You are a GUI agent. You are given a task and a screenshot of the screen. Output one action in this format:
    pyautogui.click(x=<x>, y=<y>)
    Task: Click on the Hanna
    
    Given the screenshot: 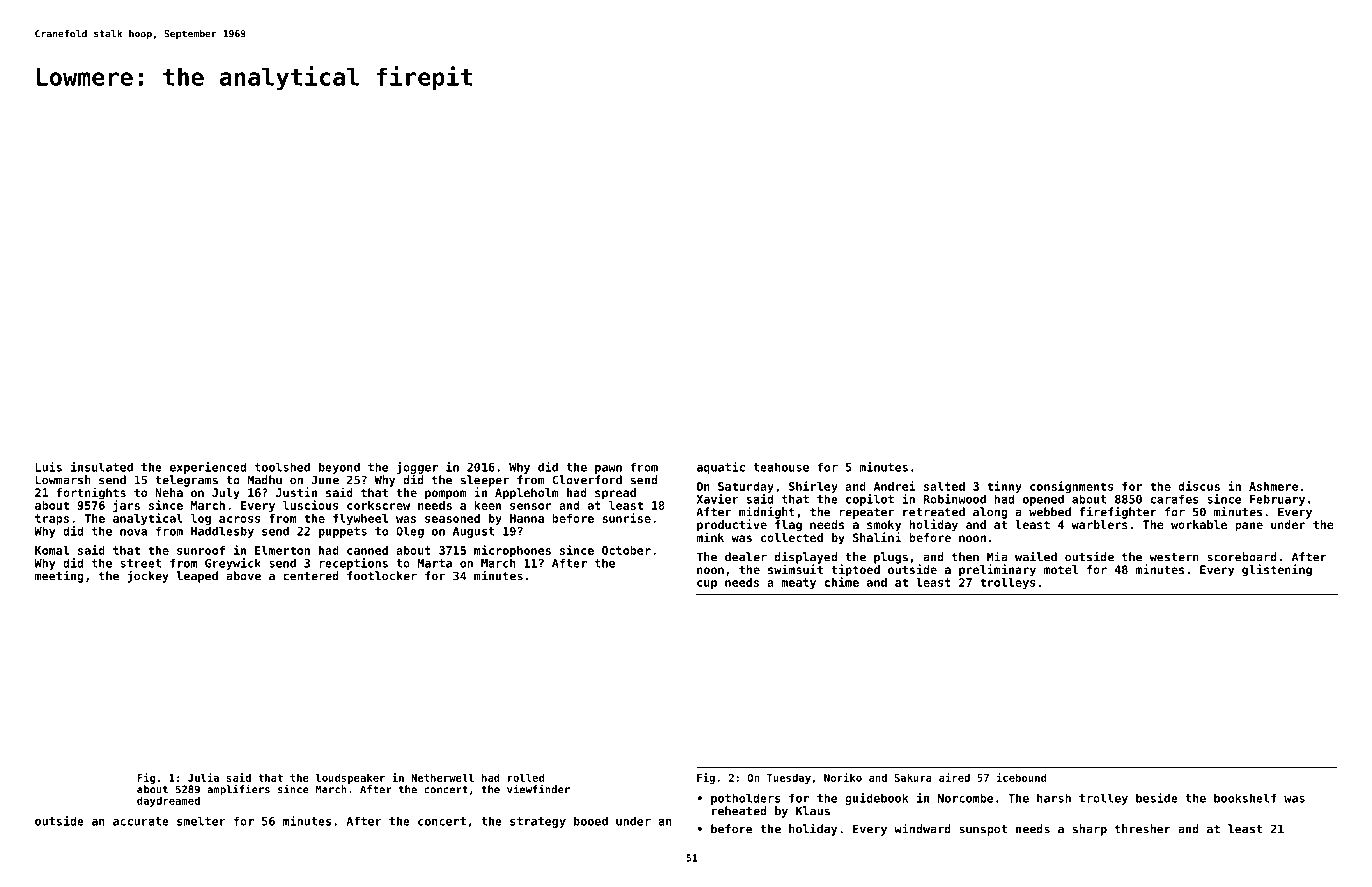 What is the action you would take?
    pyautogui.click(x=527, y=518)
